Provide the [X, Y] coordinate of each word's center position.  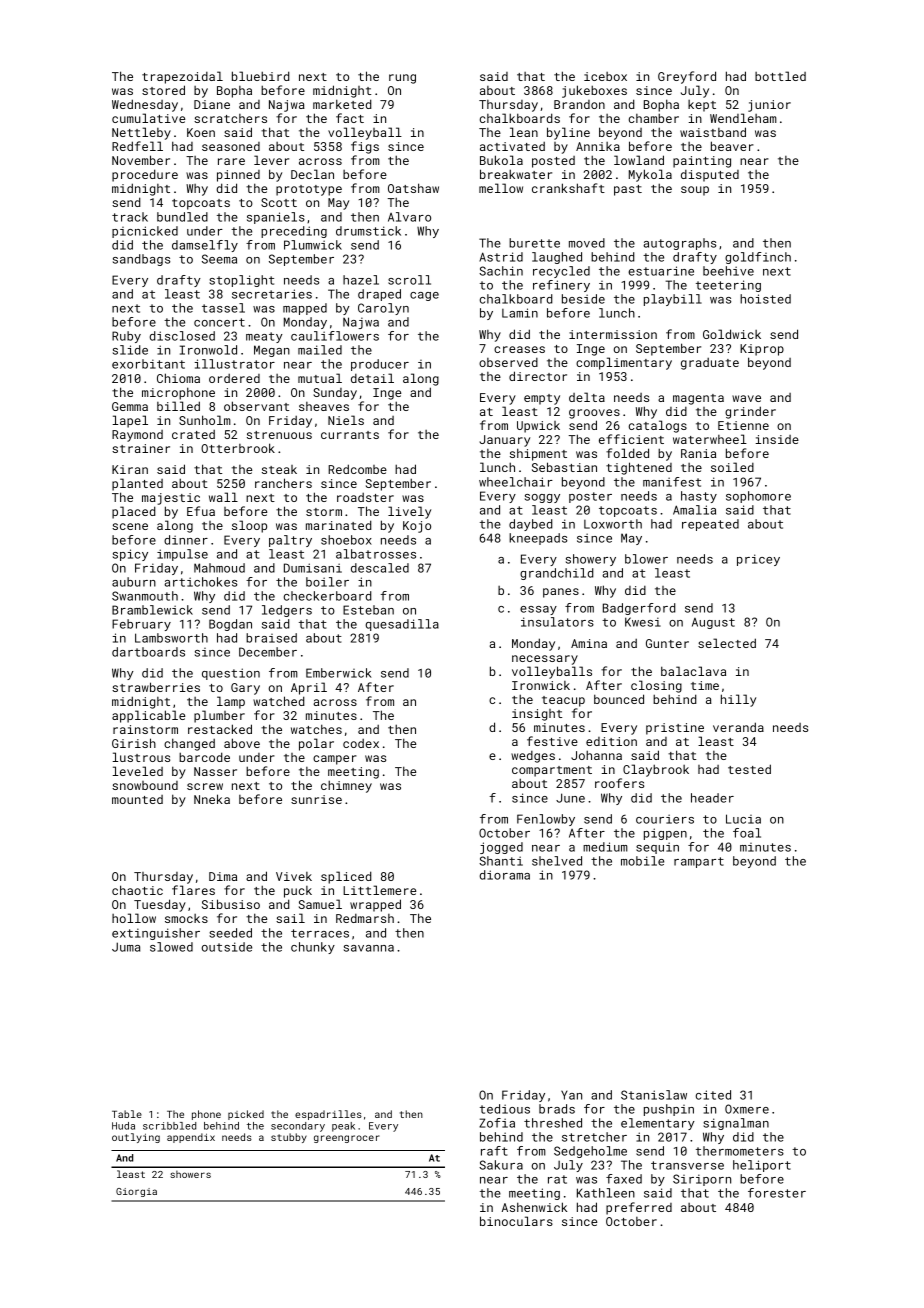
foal [747, 833]
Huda [123, 1126]
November [141, 160]
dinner [186, 540]
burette [534, 243]
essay [538, 610]
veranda [738, 727]
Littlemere [379, 890]
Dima [223, 876]
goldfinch [758, 258]
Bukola [501, 160]
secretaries [272, 294]
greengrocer [347, 1139]
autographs [679, 244]
